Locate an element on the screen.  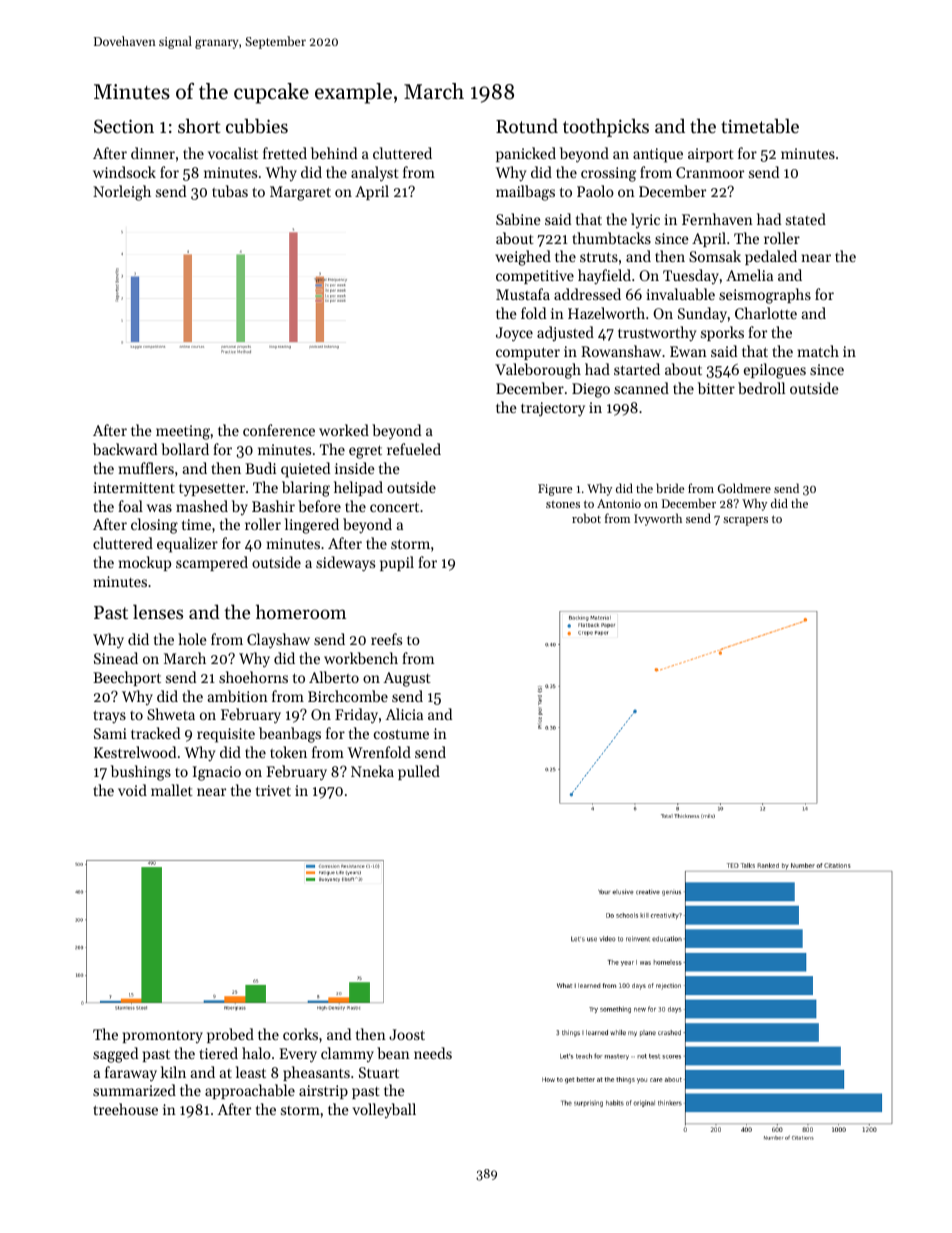
Joost is located at coordinates (407, 1034).
